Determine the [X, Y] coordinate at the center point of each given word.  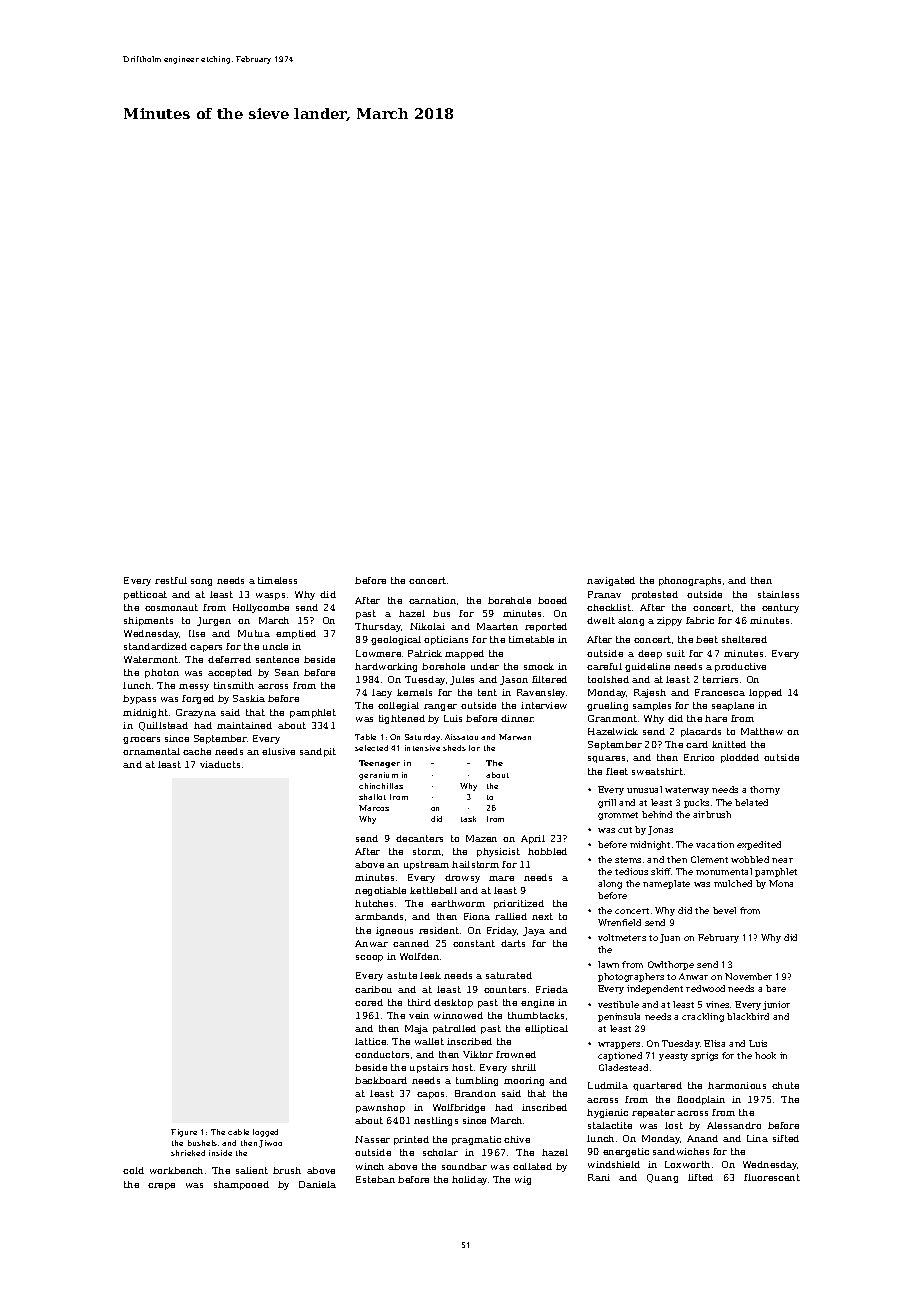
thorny [765, 790]
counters [505, 989]
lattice [370, 1041]
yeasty [673, 1057]
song [201, 582]
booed [552, 600]
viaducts [220, 764]
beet [707, 639]
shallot [372, 797]
